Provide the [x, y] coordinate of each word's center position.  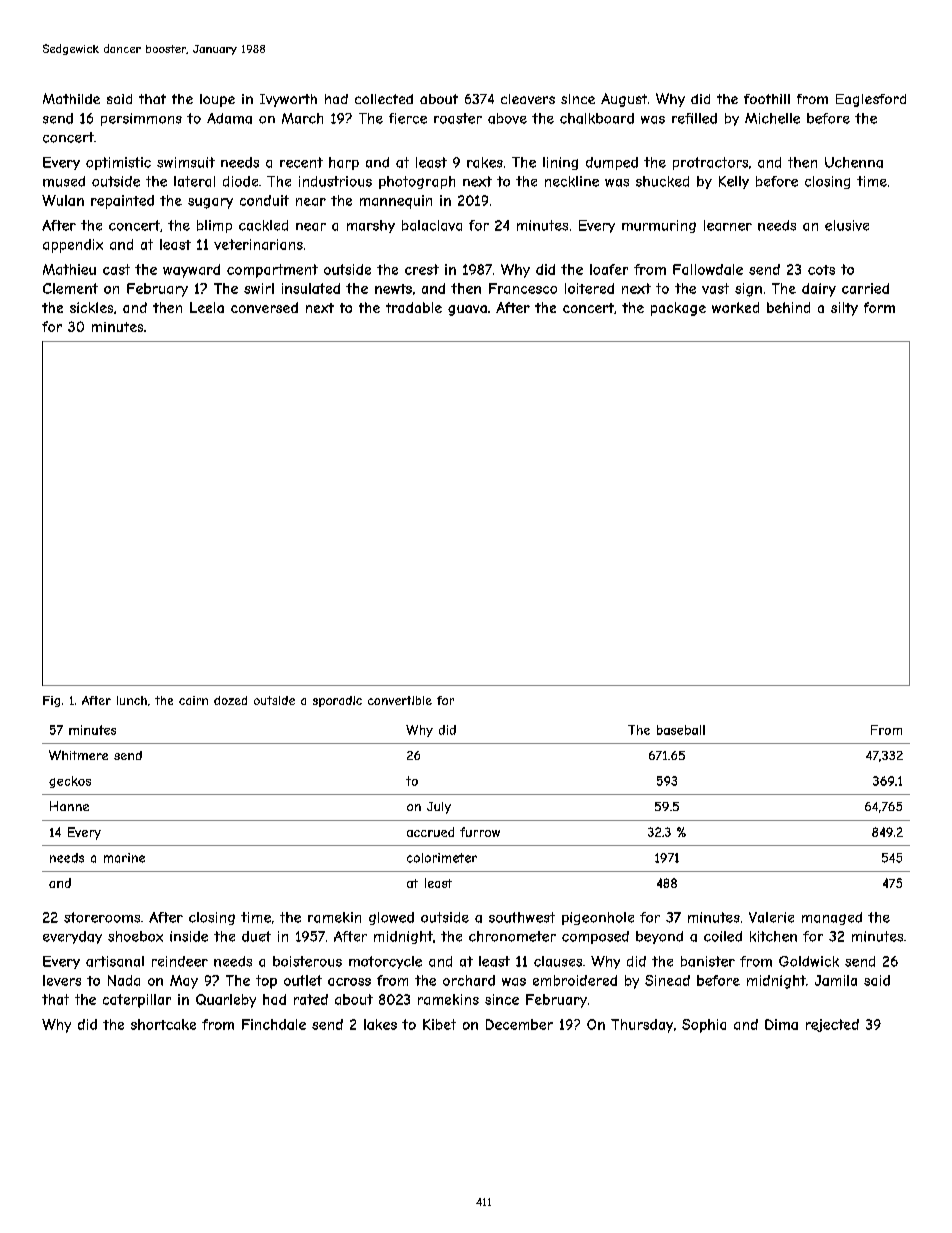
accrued [430, 832]
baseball [681, 730]
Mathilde [71, 98]
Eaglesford [871, 100]
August [624, 100]
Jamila [836, 980]
